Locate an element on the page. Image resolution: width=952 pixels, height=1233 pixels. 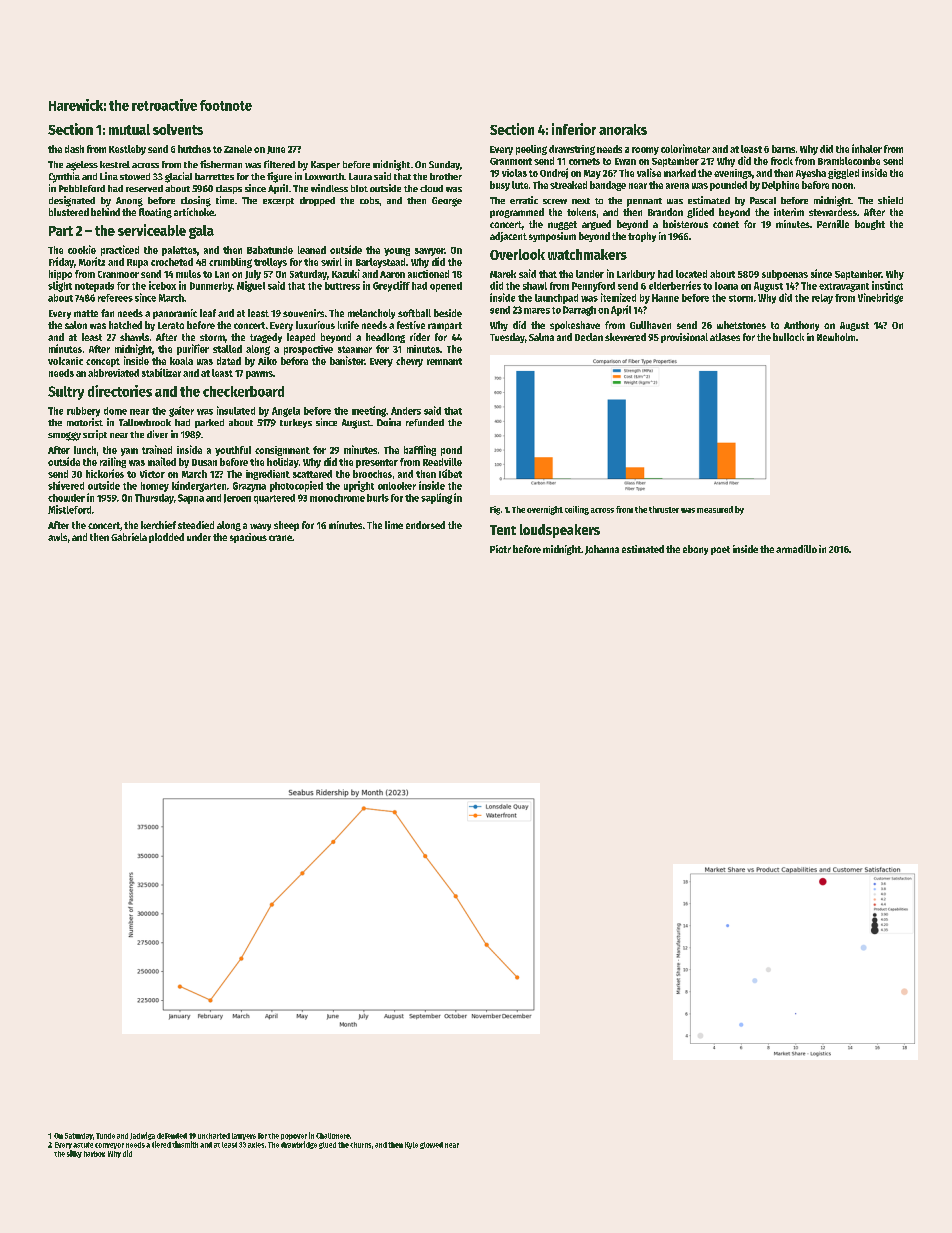
astute is located at coordinates (83, 1145).
